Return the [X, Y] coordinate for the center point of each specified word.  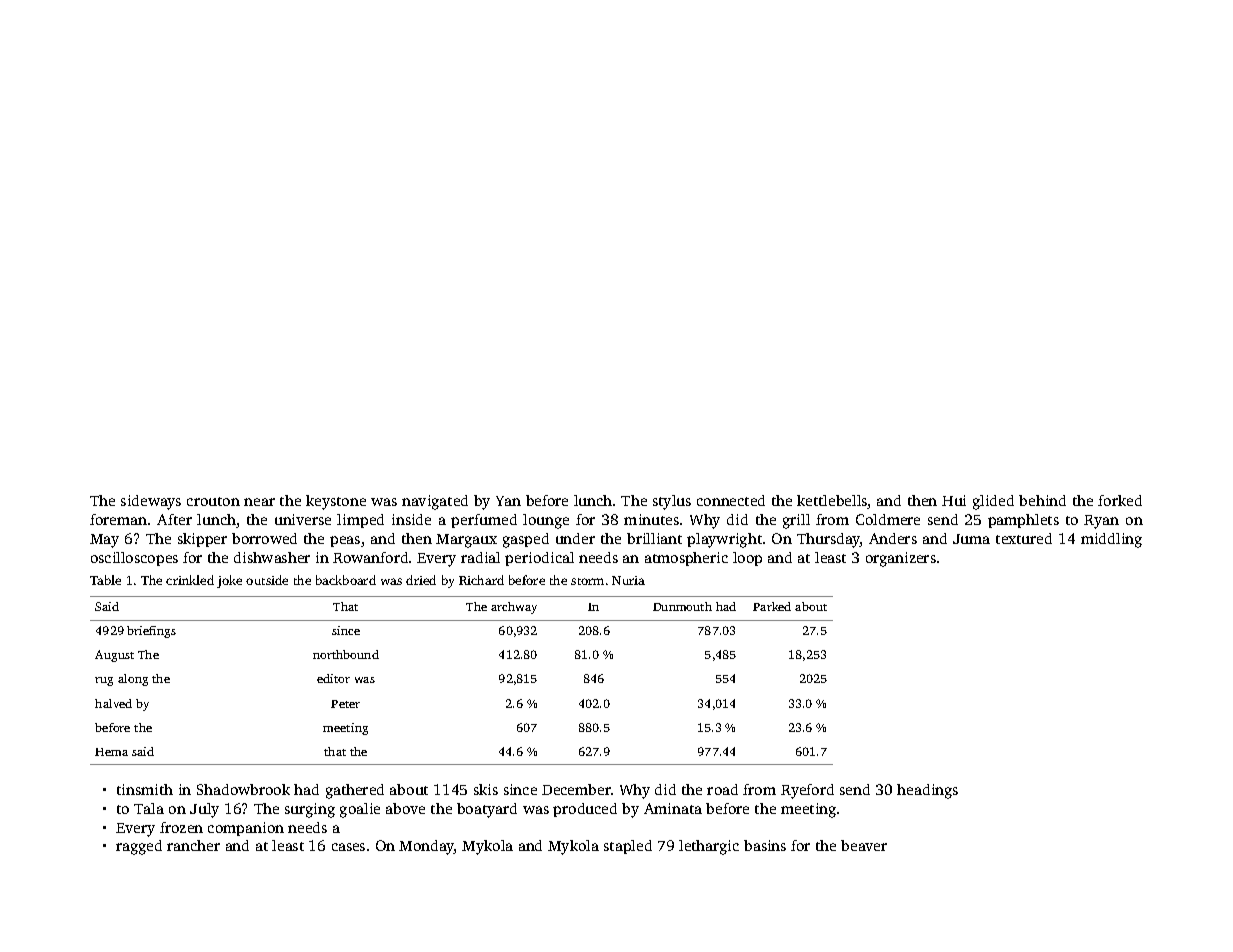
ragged [139, 847]
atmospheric [686, 559]
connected [731, 500]
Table [105, 580]
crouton [213, 501]
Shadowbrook [243, 789]
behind [1042, 500]
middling [1111, 540]
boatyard [487, 810]
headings [927, 791]
